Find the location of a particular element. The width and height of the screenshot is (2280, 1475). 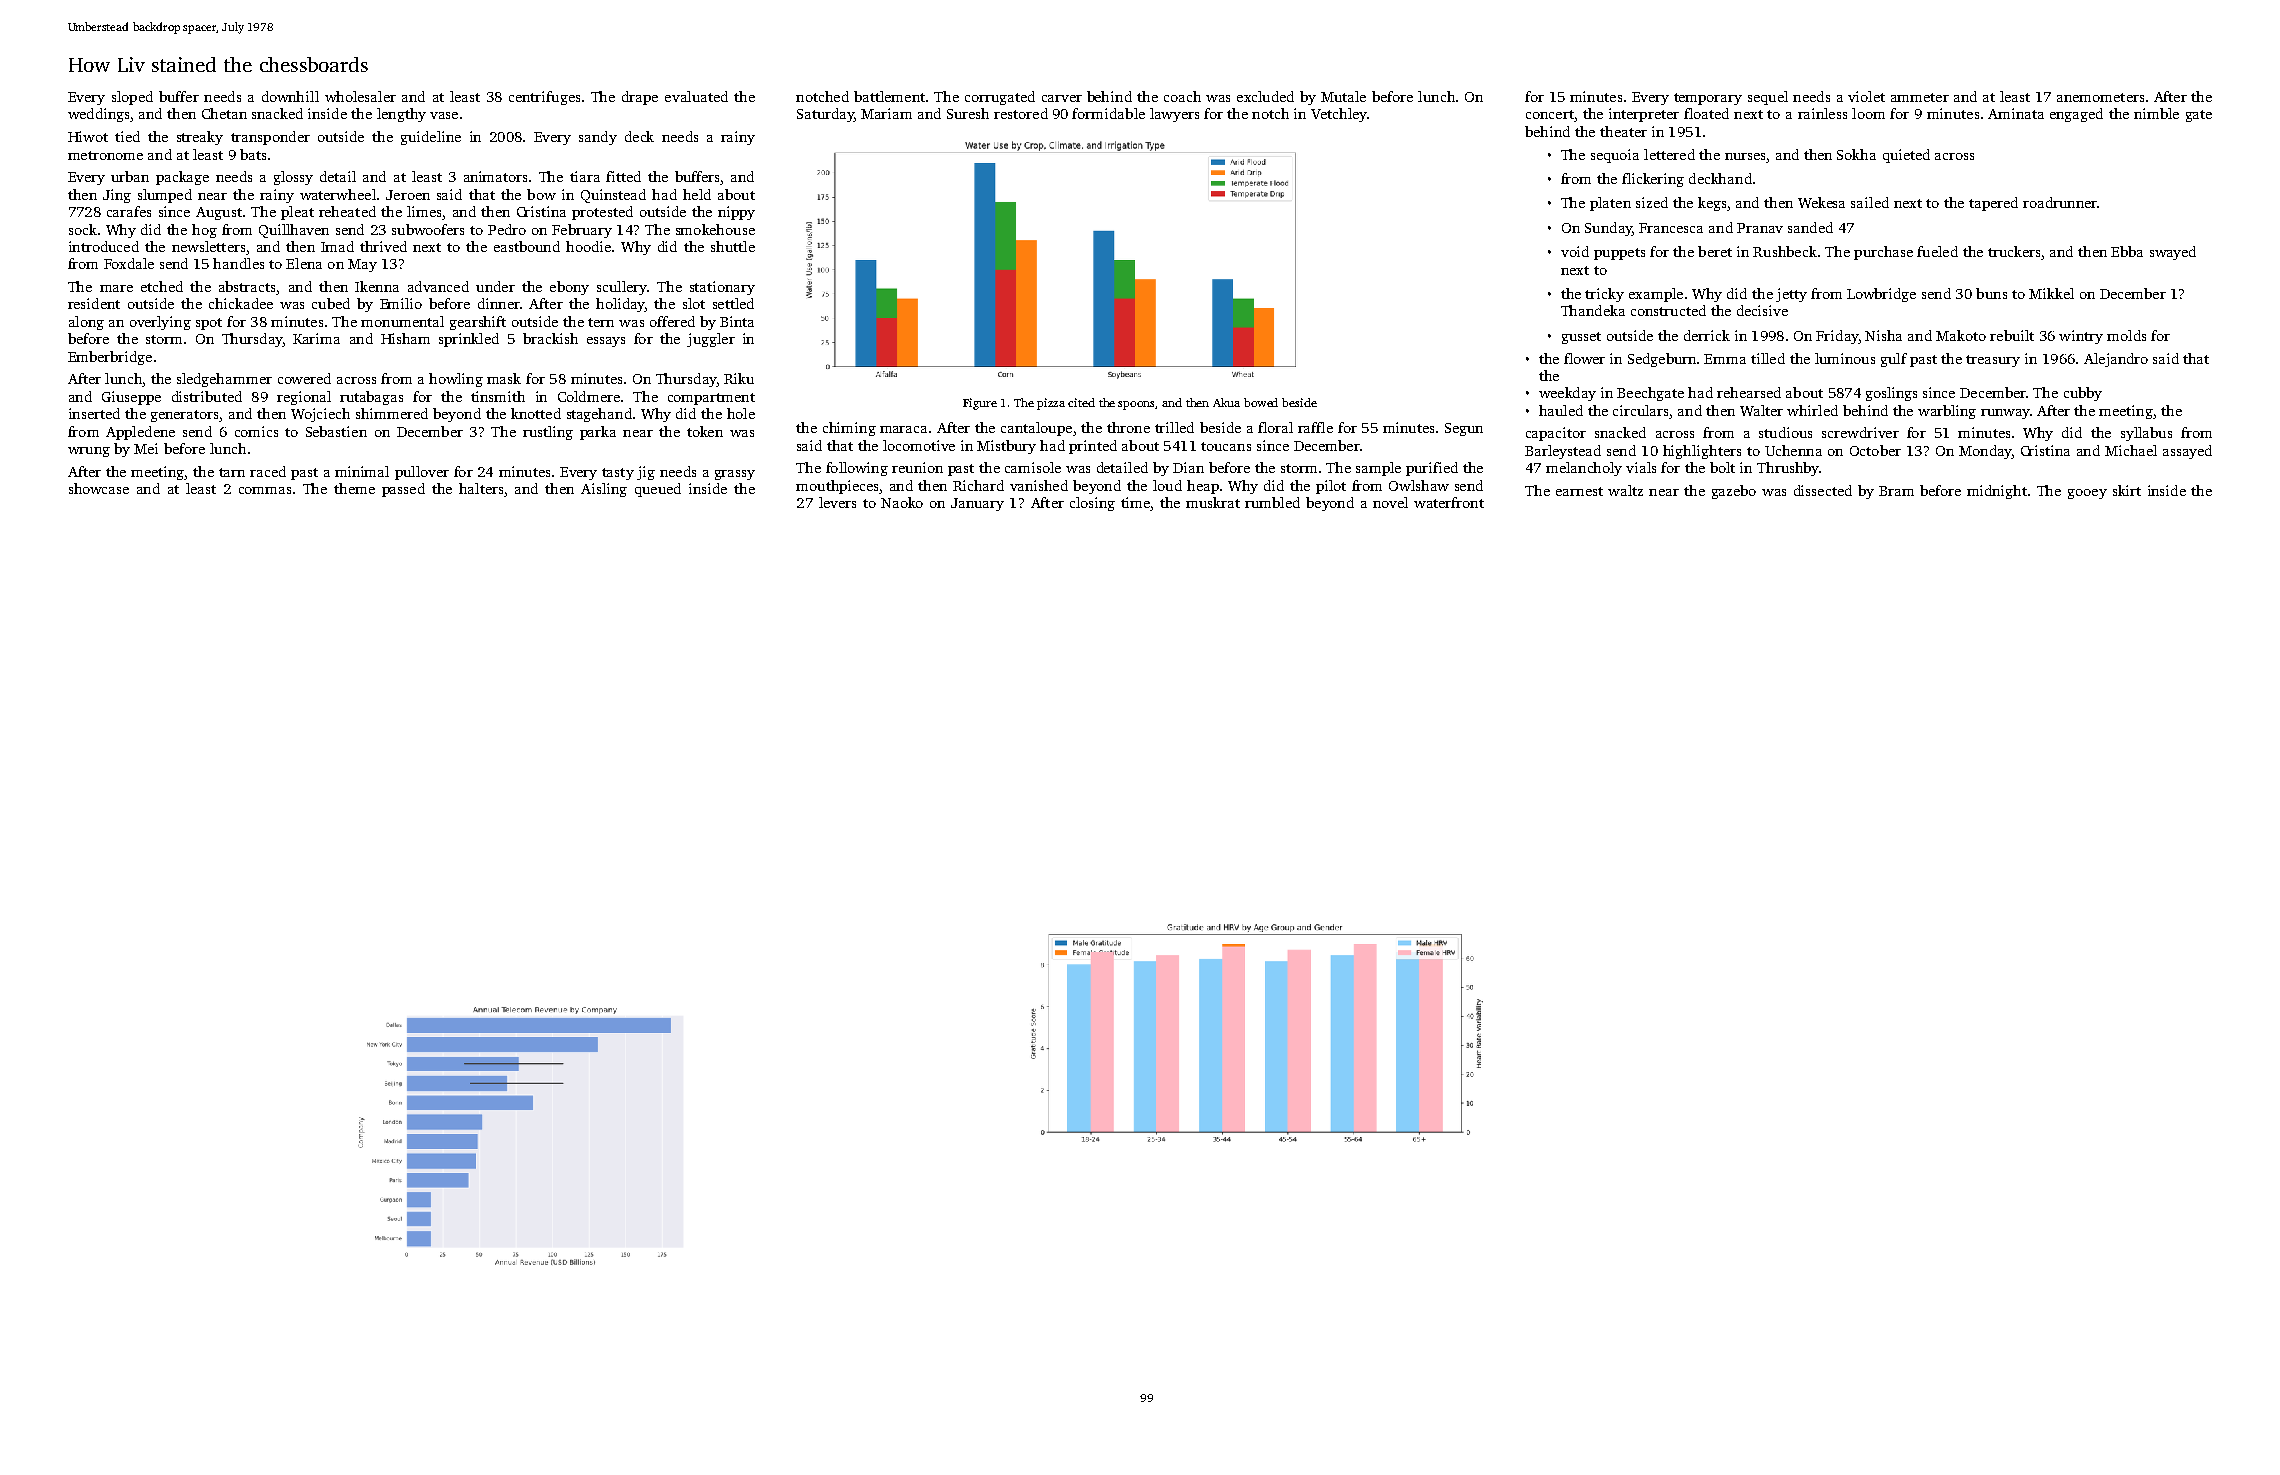

tarn is located at coordinates (232, 472).
